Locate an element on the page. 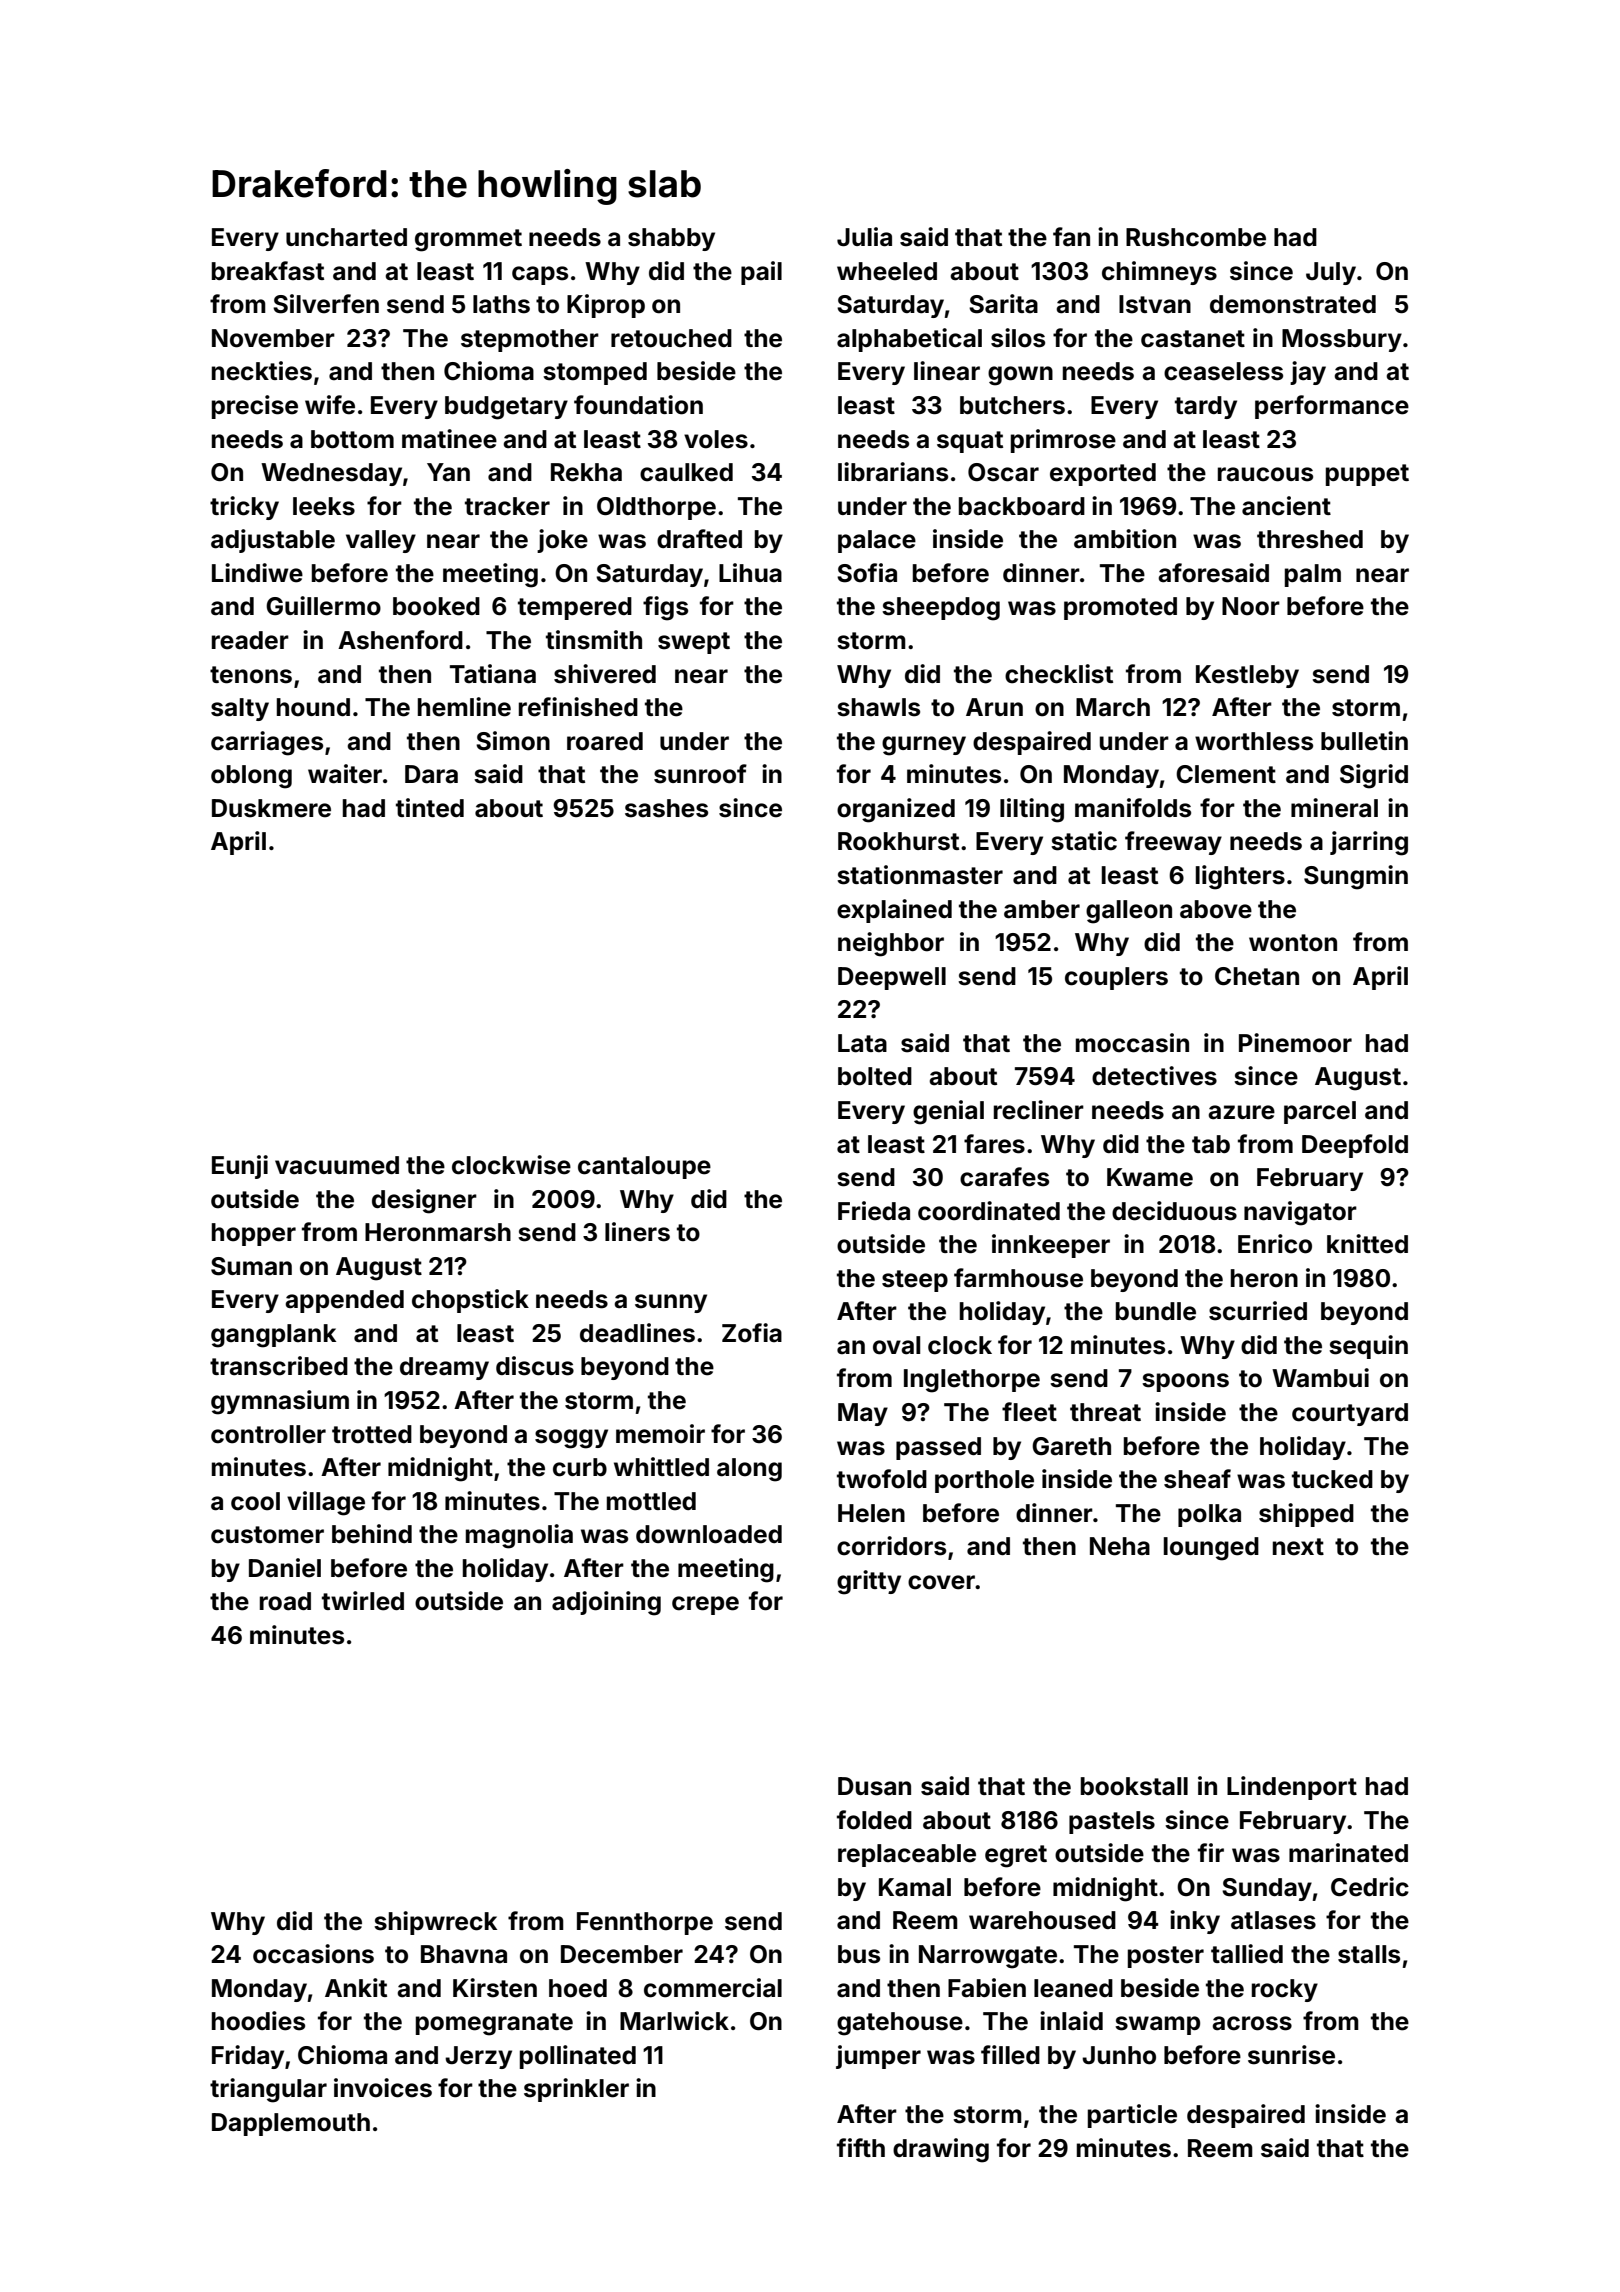 The height and width of the image is (2292, 1620). adjoining is located at coordinates (606, 1603).
